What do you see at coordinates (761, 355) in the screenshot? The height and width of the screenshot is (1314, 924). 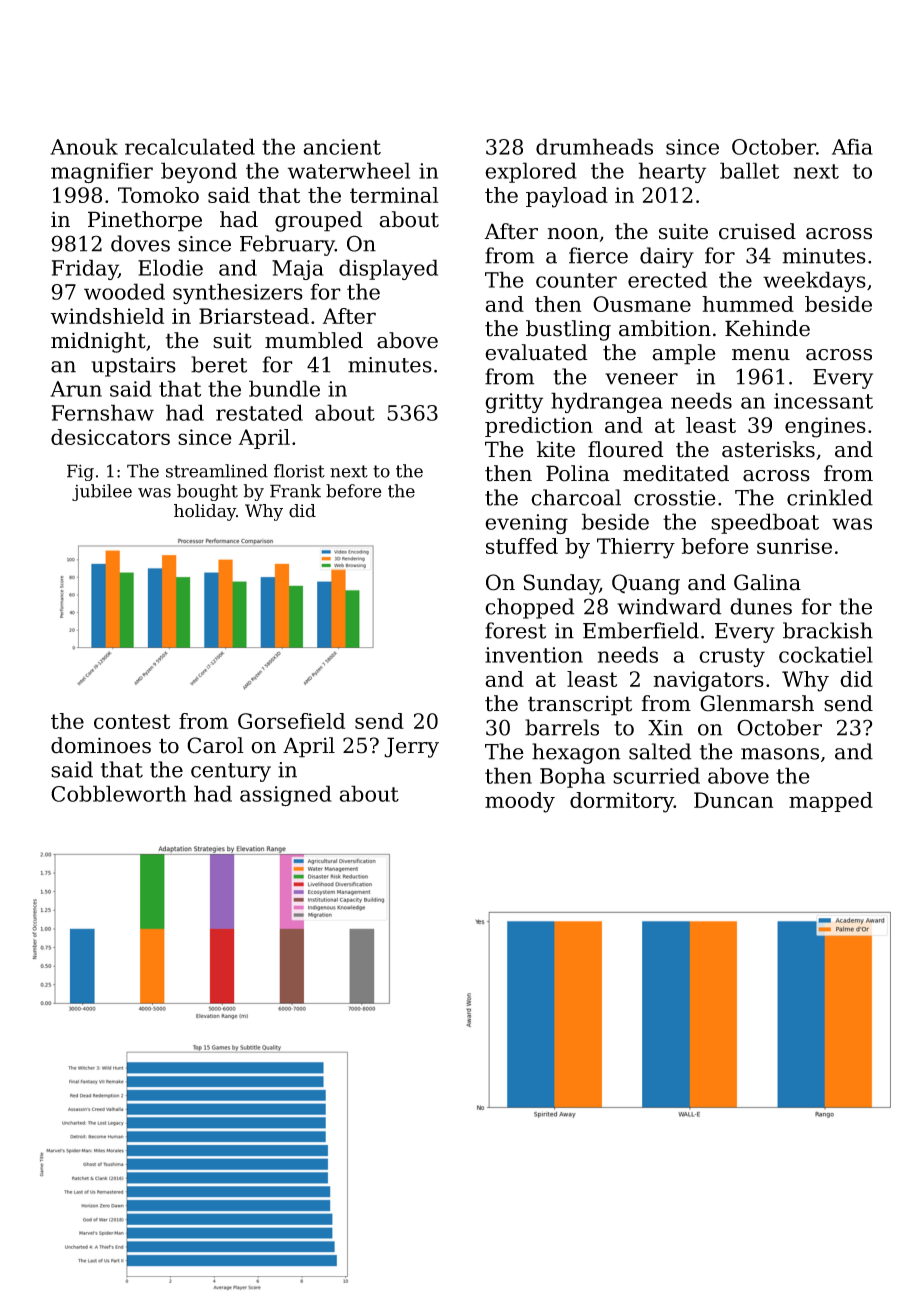 I see `menu` at bounding box center [761, 355].
